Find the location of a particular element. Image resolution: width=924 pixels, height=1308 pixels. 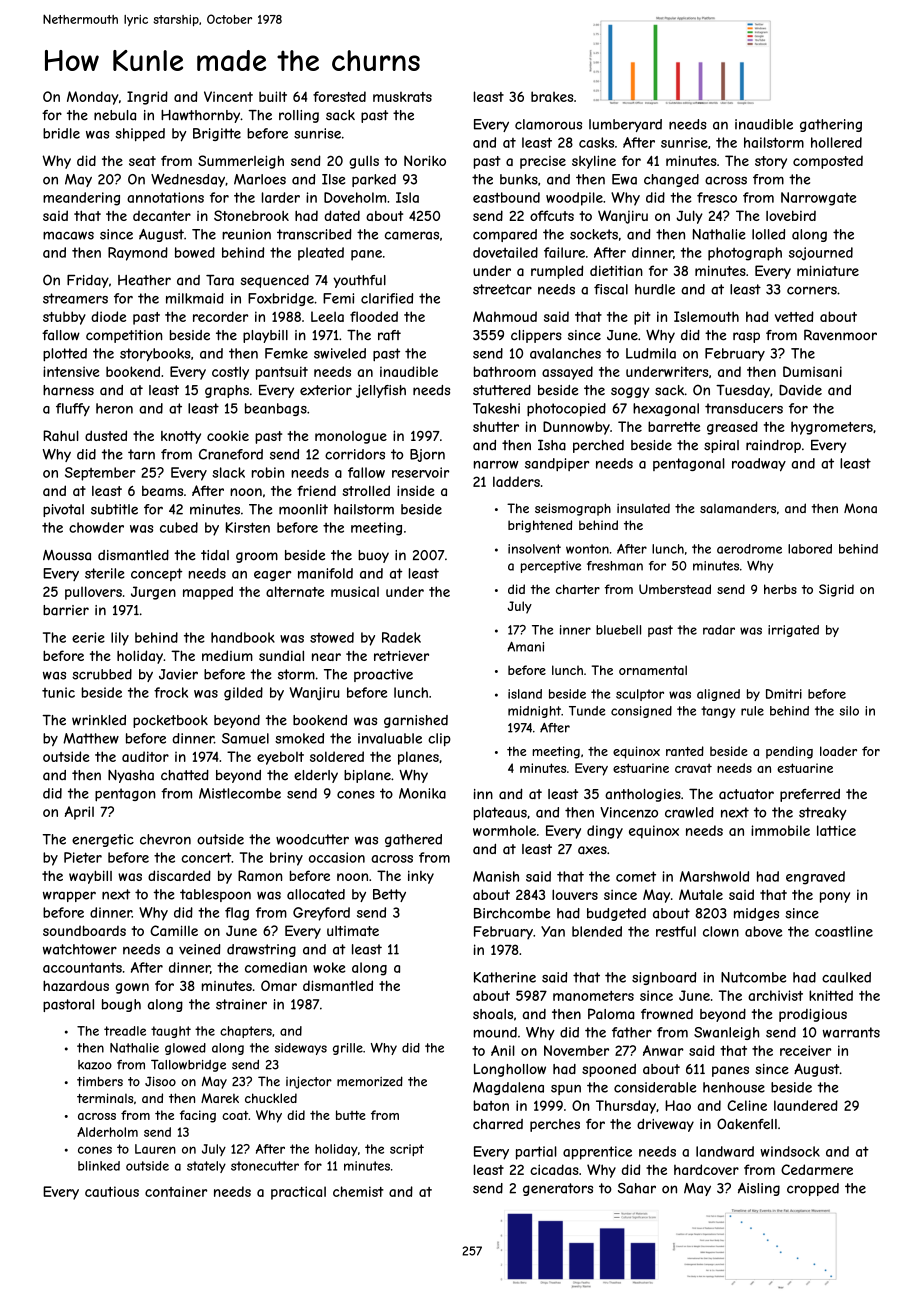

Amani is located at coordinates (525, 647).
